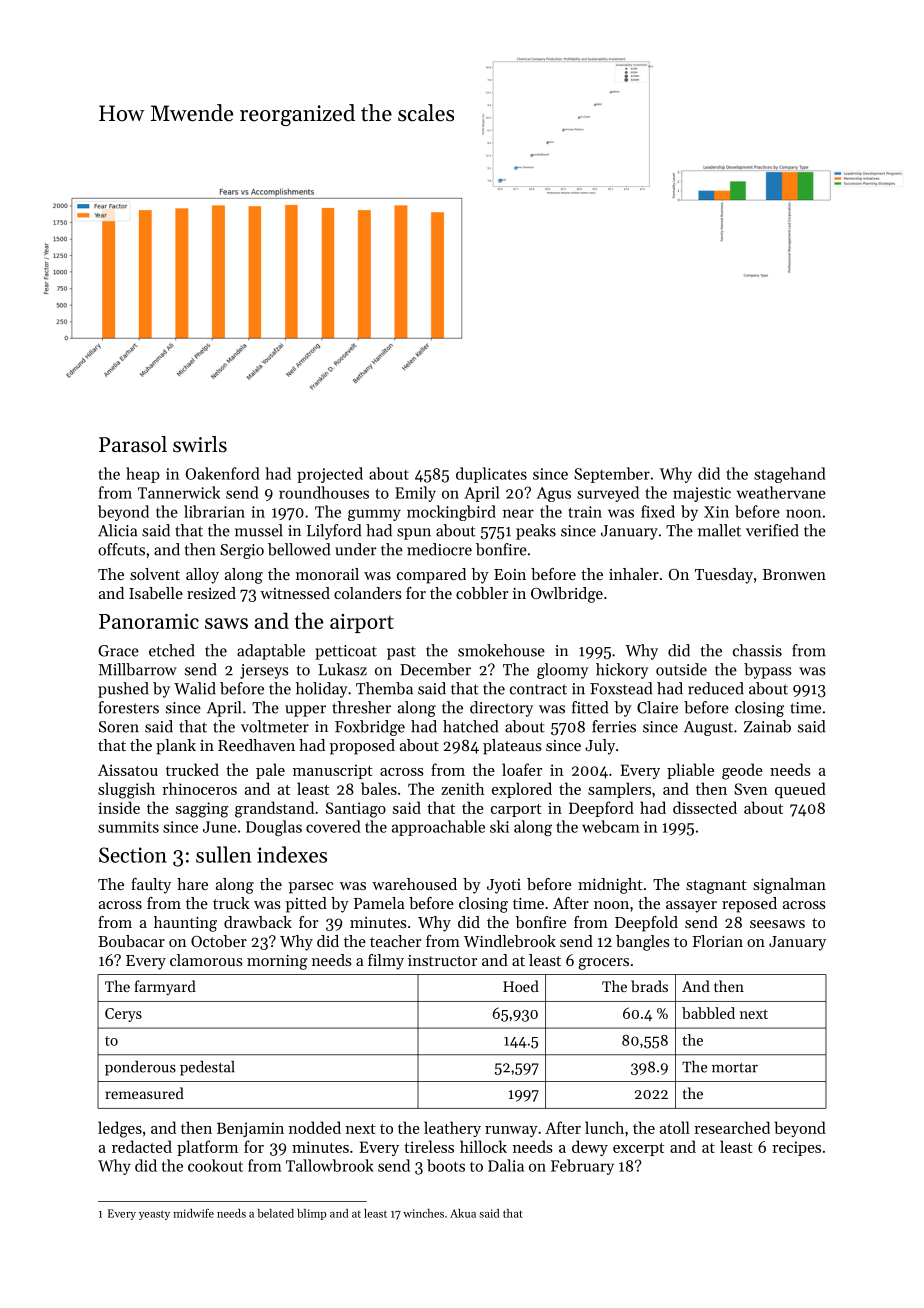  I want to click on Parasol, so click(133, 444).
